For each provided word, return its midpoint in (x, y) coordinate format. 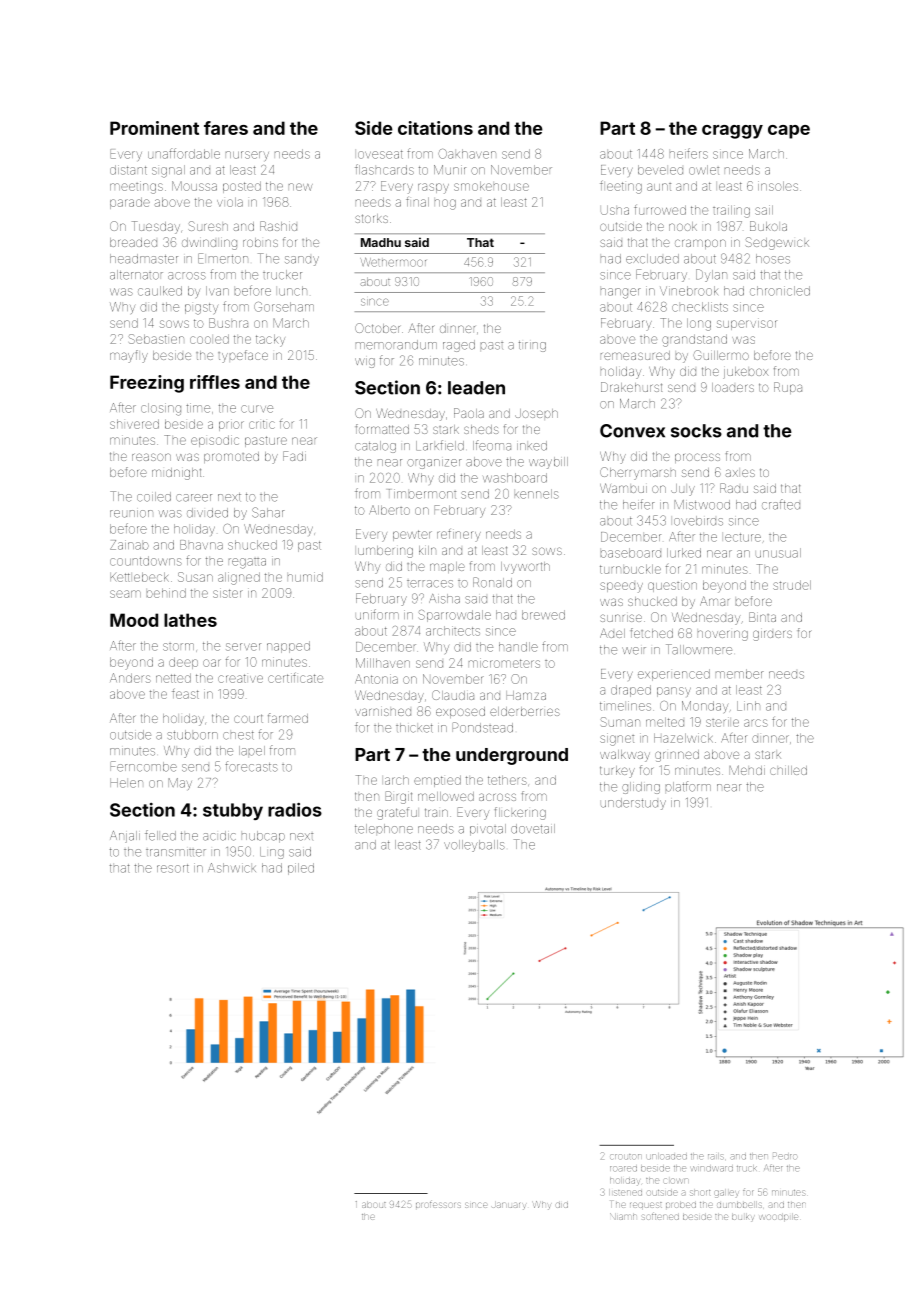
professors (438, 1205)
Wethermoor (393, 262)
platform (688, 786)
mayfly (129, 356)
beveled (660, 170)
